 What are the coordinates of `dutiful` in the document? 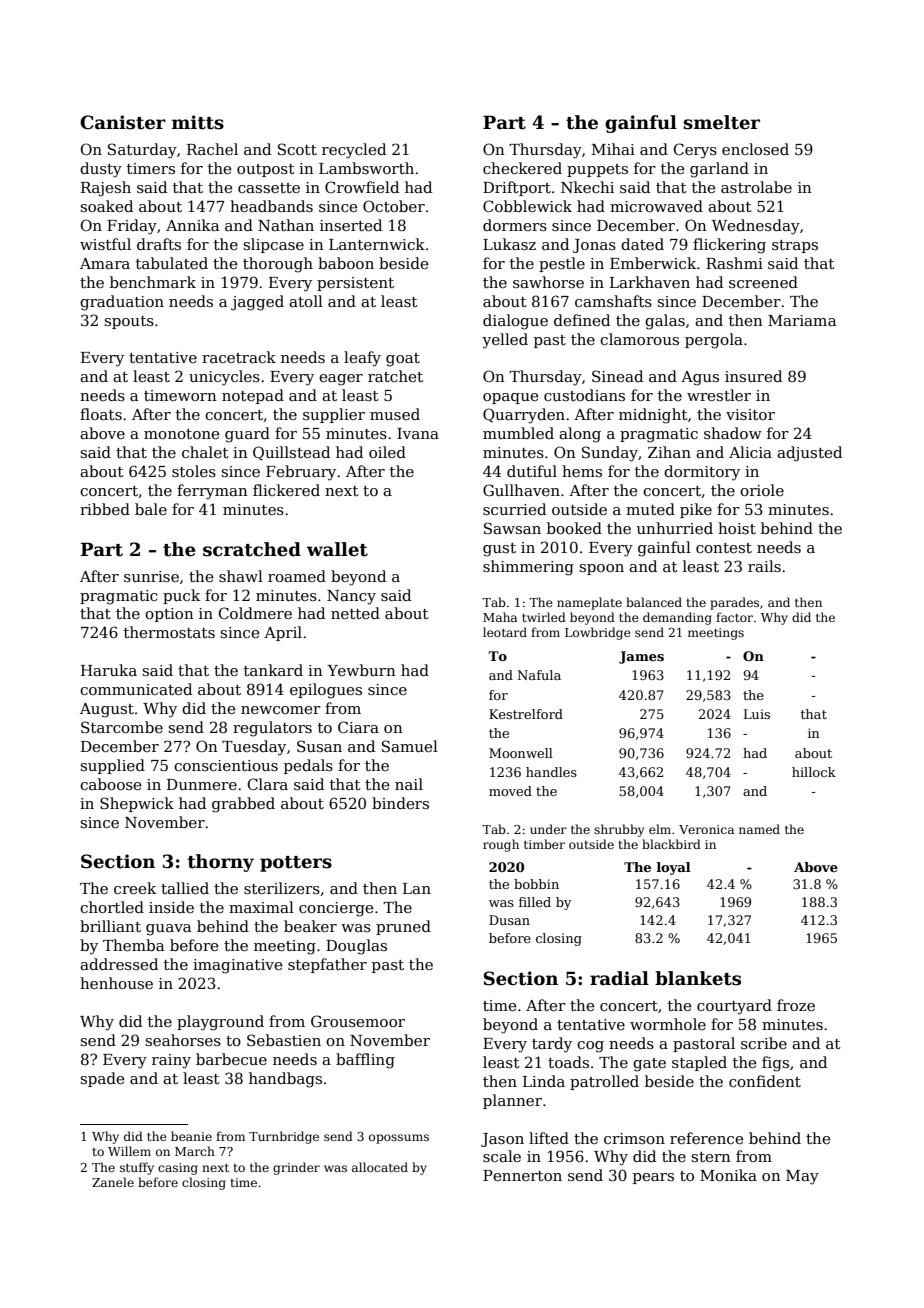 It's located at (532, 471).
